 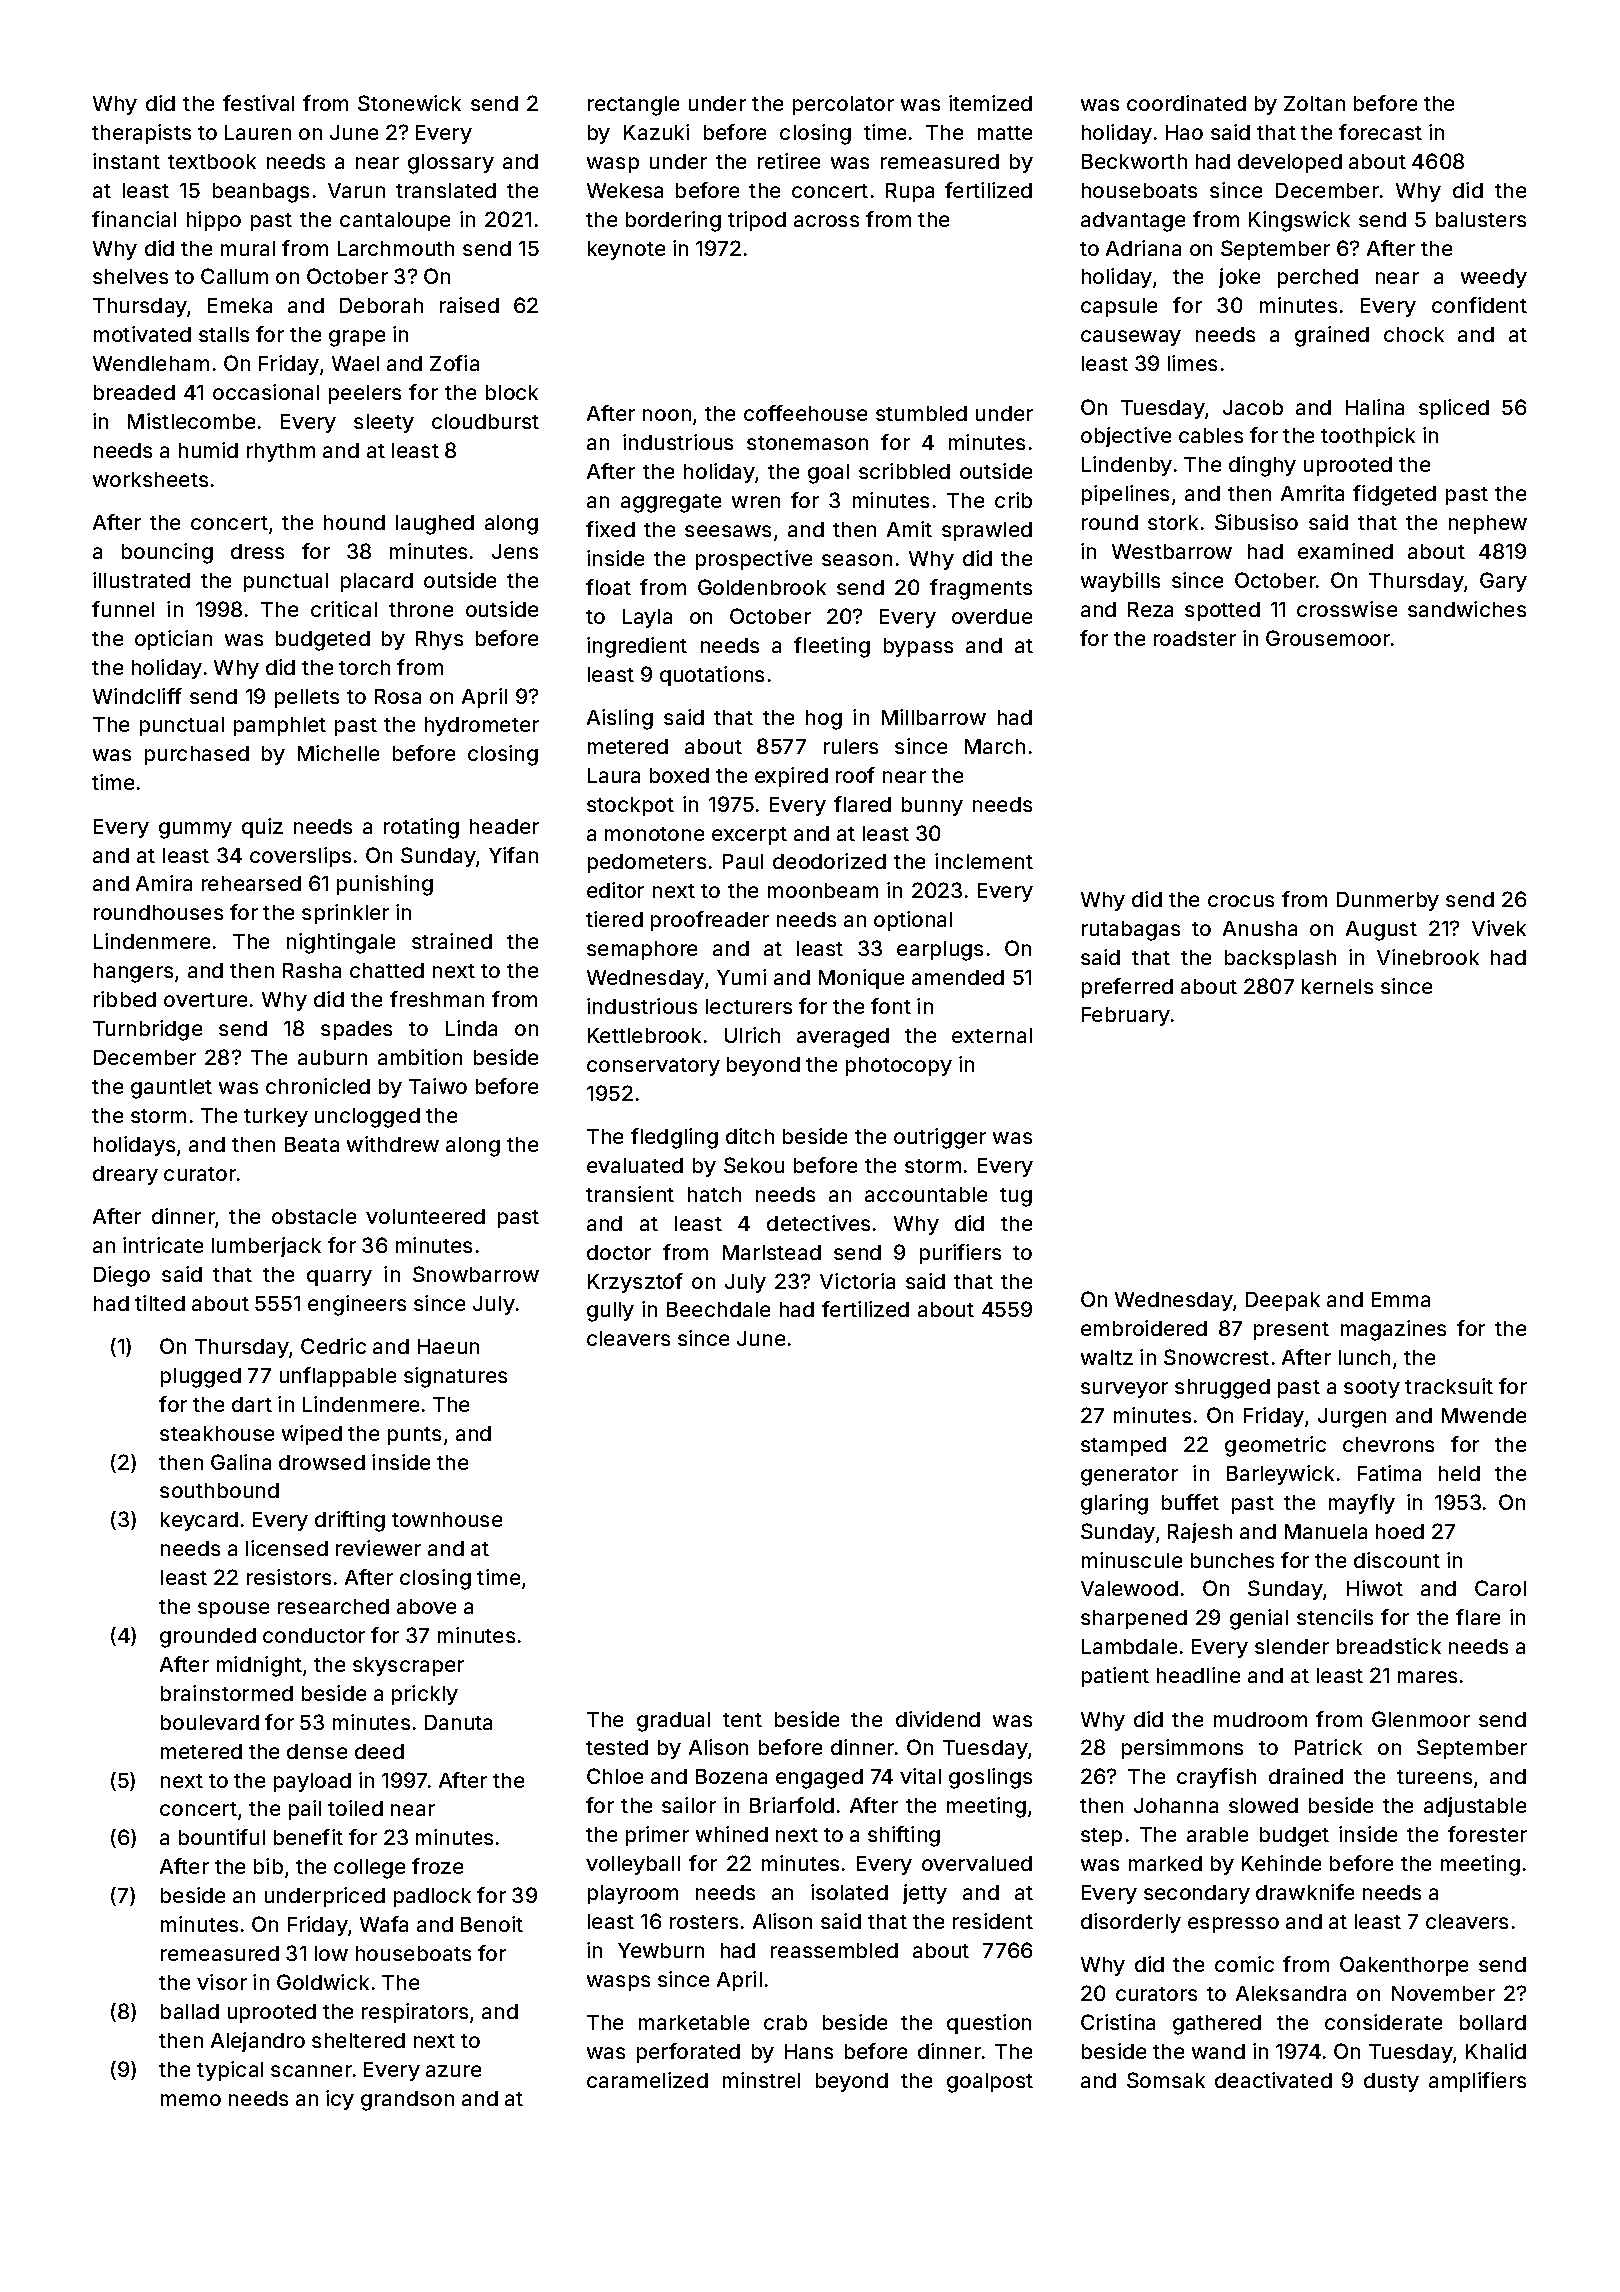 What do you see at coordinates (647, 2080) in the screenshot?
I see `caramelized` at bounding box center [647, 2080].
